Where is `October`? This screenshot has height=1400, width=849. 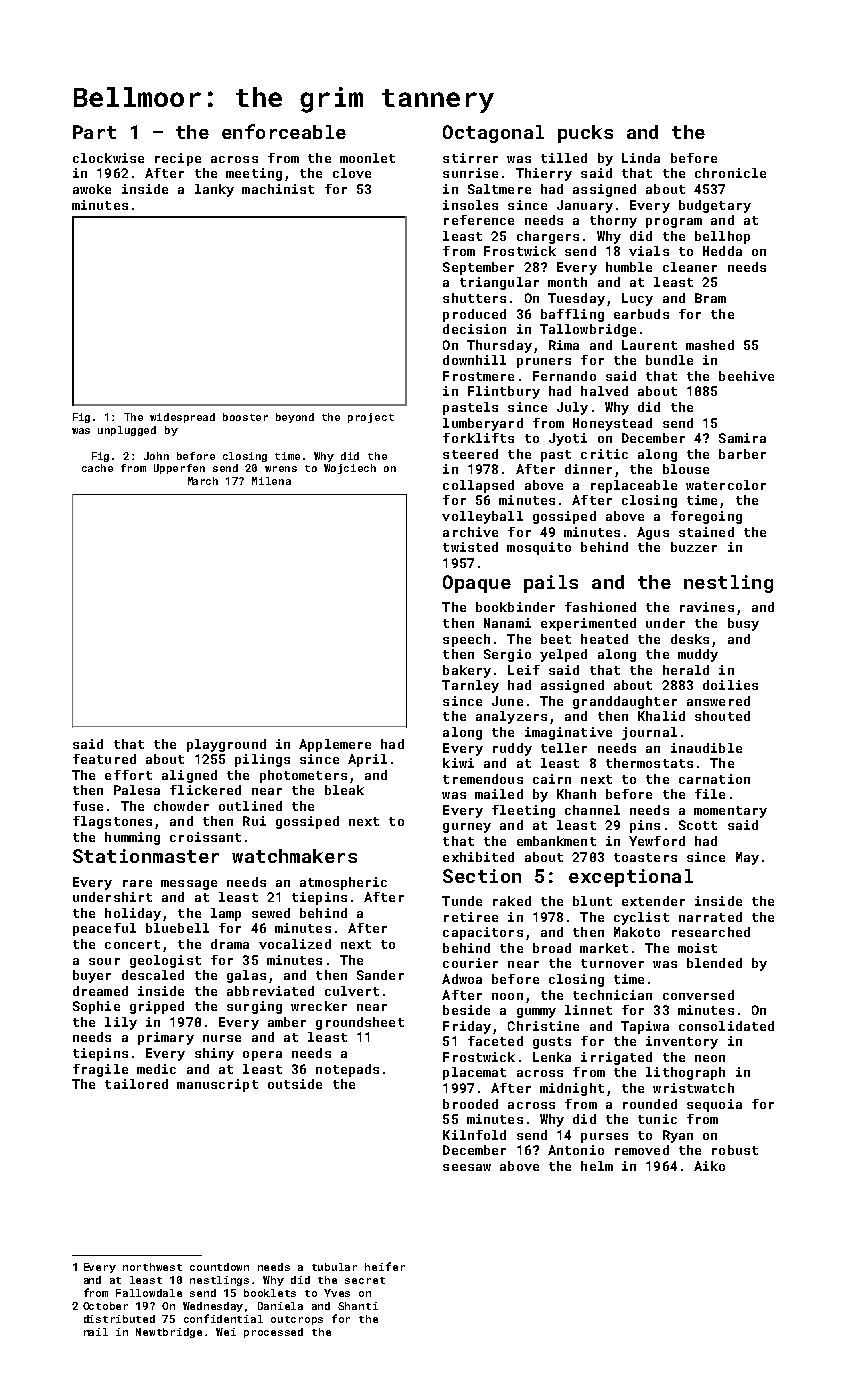 October is located at coordinates (105, 1306).
